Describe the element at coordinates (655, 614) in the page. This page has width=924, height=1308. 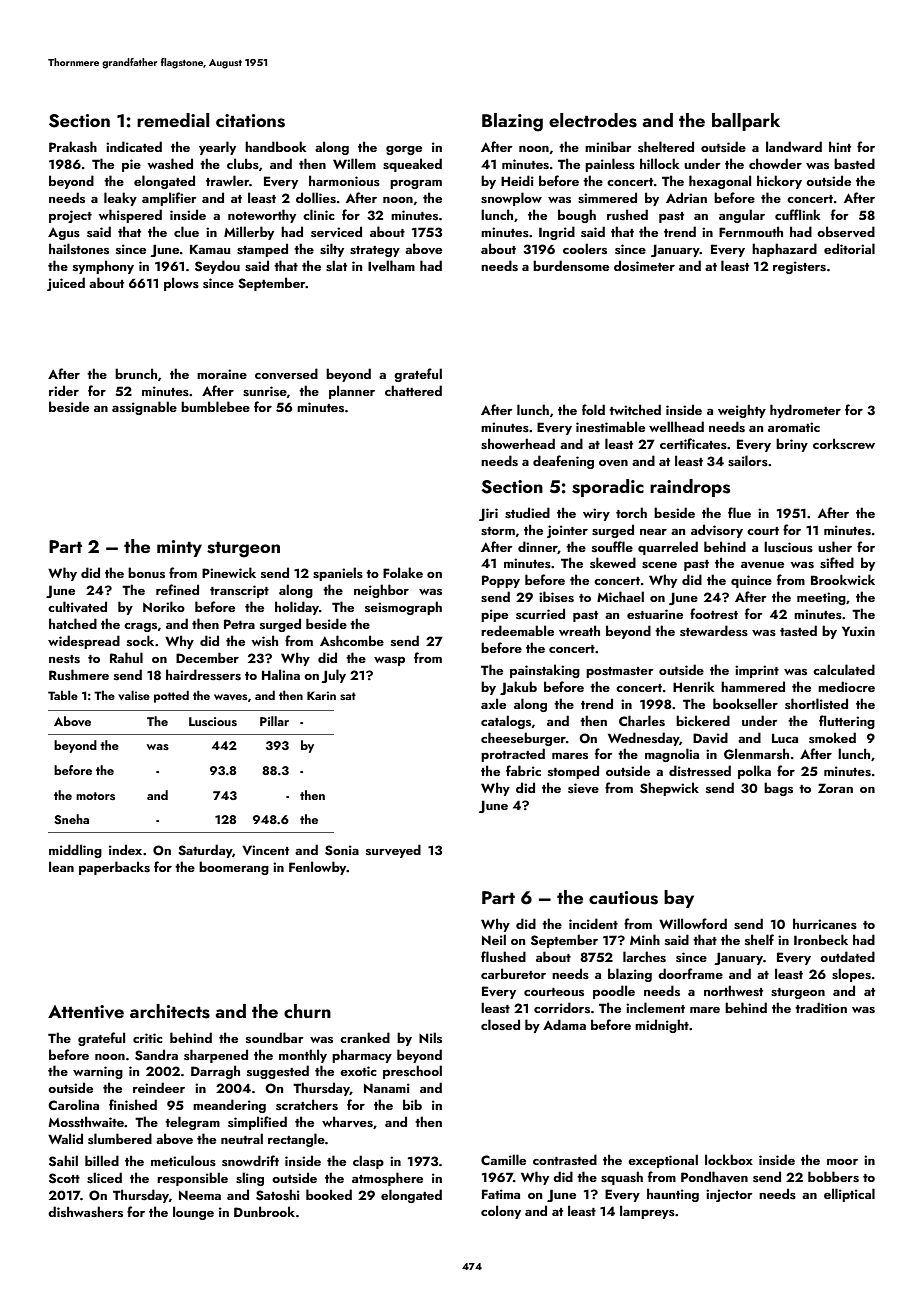
I see `estuarine` at that location.
